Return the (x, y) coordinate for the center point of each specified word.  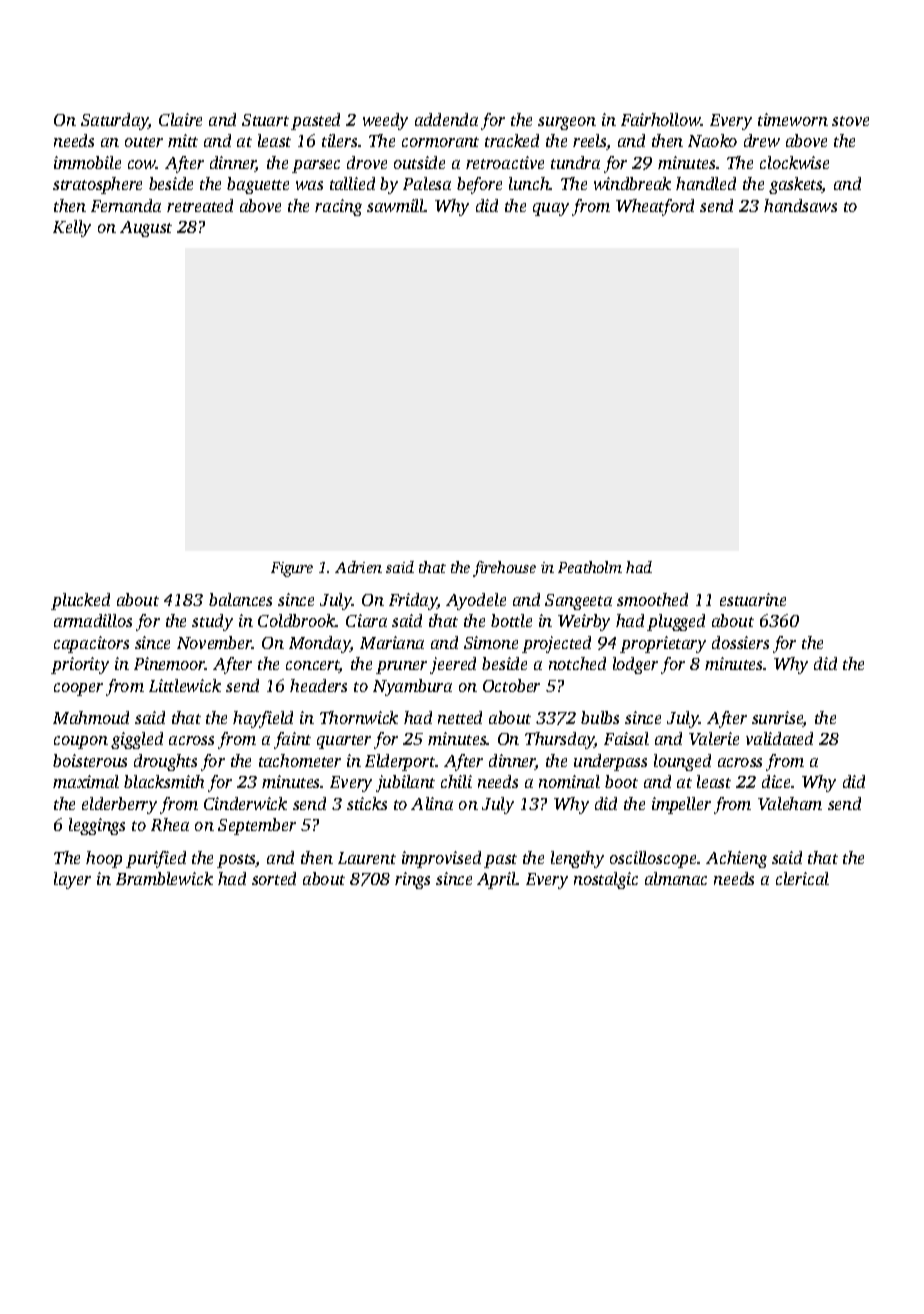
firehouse (504, 569)
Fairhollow (661, 119)
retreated (200, 205)
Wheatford (655, 207)
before (479, 185)
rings (412, 880)
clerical (802, 878)
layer (72, 880)
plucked (80, 601)
